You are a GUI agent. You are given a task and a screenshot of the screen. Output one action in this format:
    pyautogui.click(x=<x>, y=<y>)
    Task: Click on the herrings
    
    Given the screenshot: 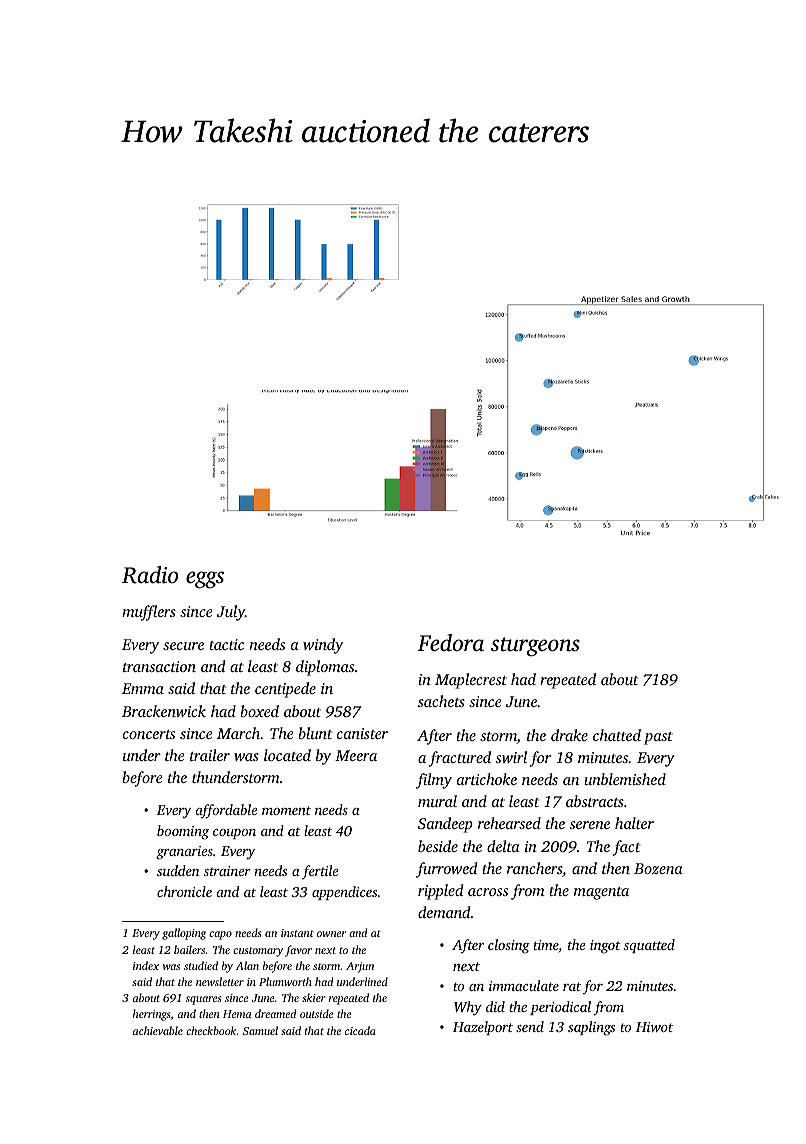 What is the action you would take?
    pyautogui.click(x=152, y=1015)
